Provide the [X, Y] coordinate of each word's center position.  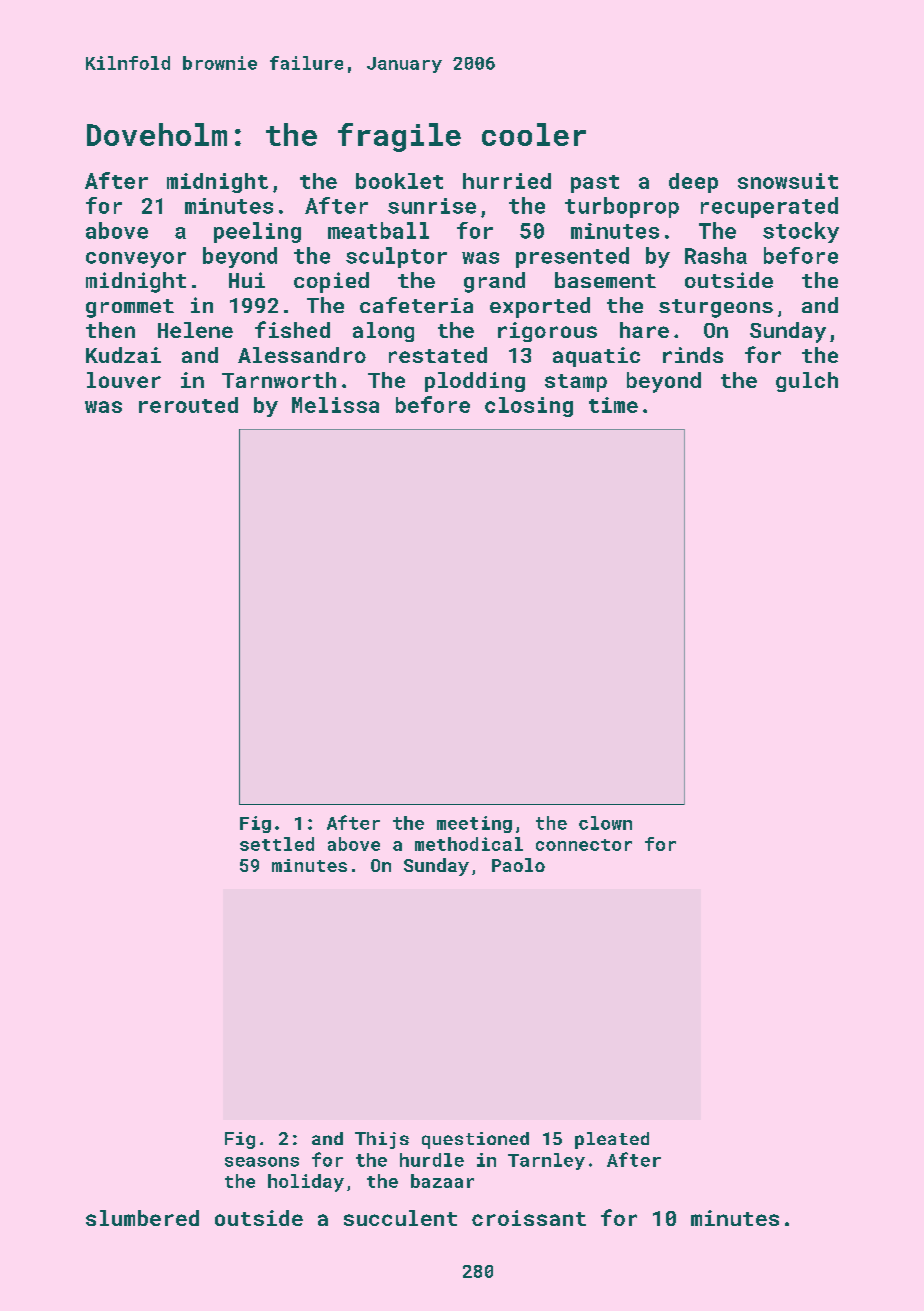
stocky [801, 232]
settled [277, 844]
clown [605, 823]
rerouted [188, 405]
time [613, 405]
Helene [195, 330]
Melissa [335, 405]
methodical [469, 844]
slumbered [142, 1218]
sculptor [396, 257]
